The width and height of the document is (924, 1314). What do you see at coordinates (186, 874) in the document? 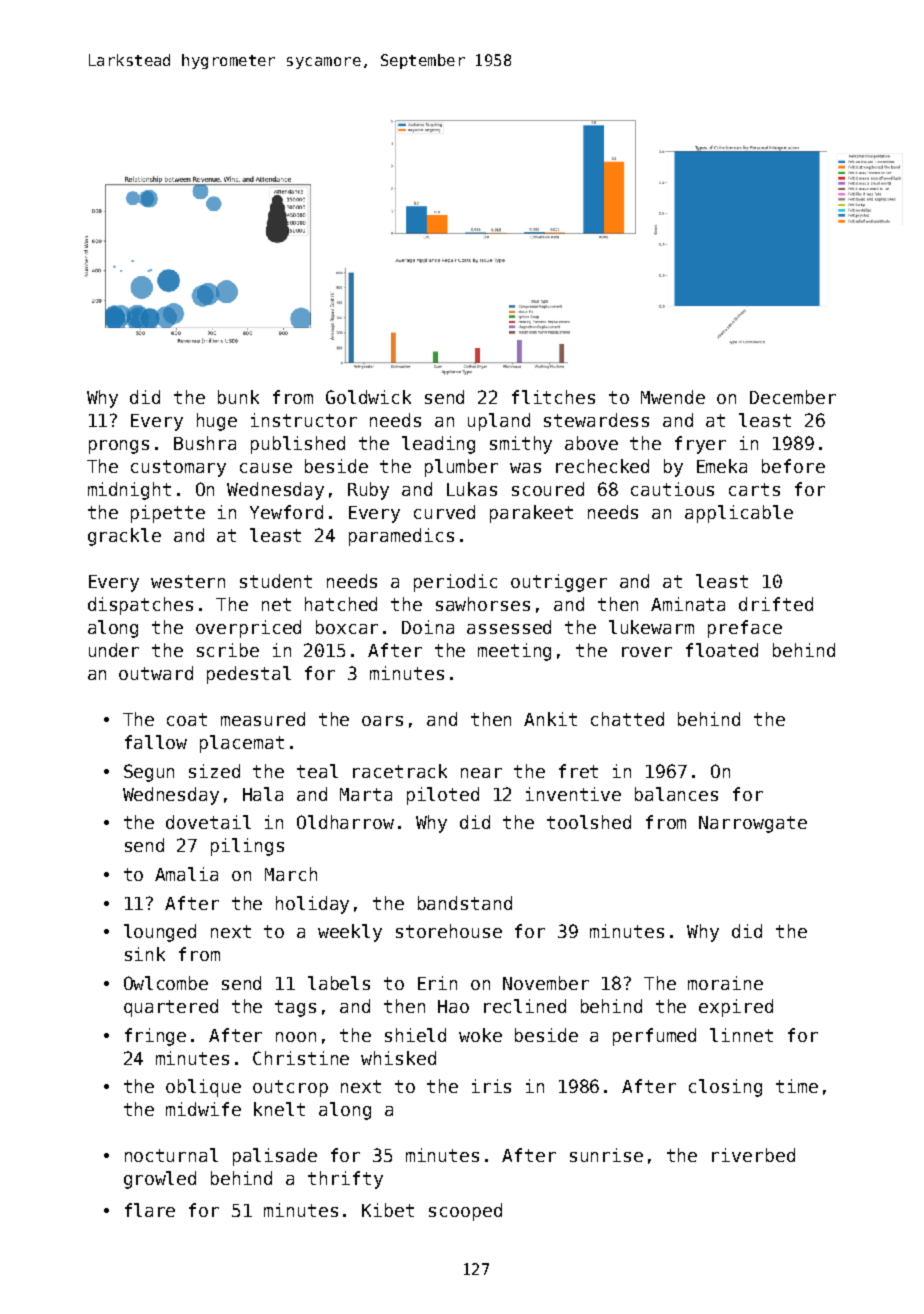
I see `Amalia` at bounding box center [186, 874].
